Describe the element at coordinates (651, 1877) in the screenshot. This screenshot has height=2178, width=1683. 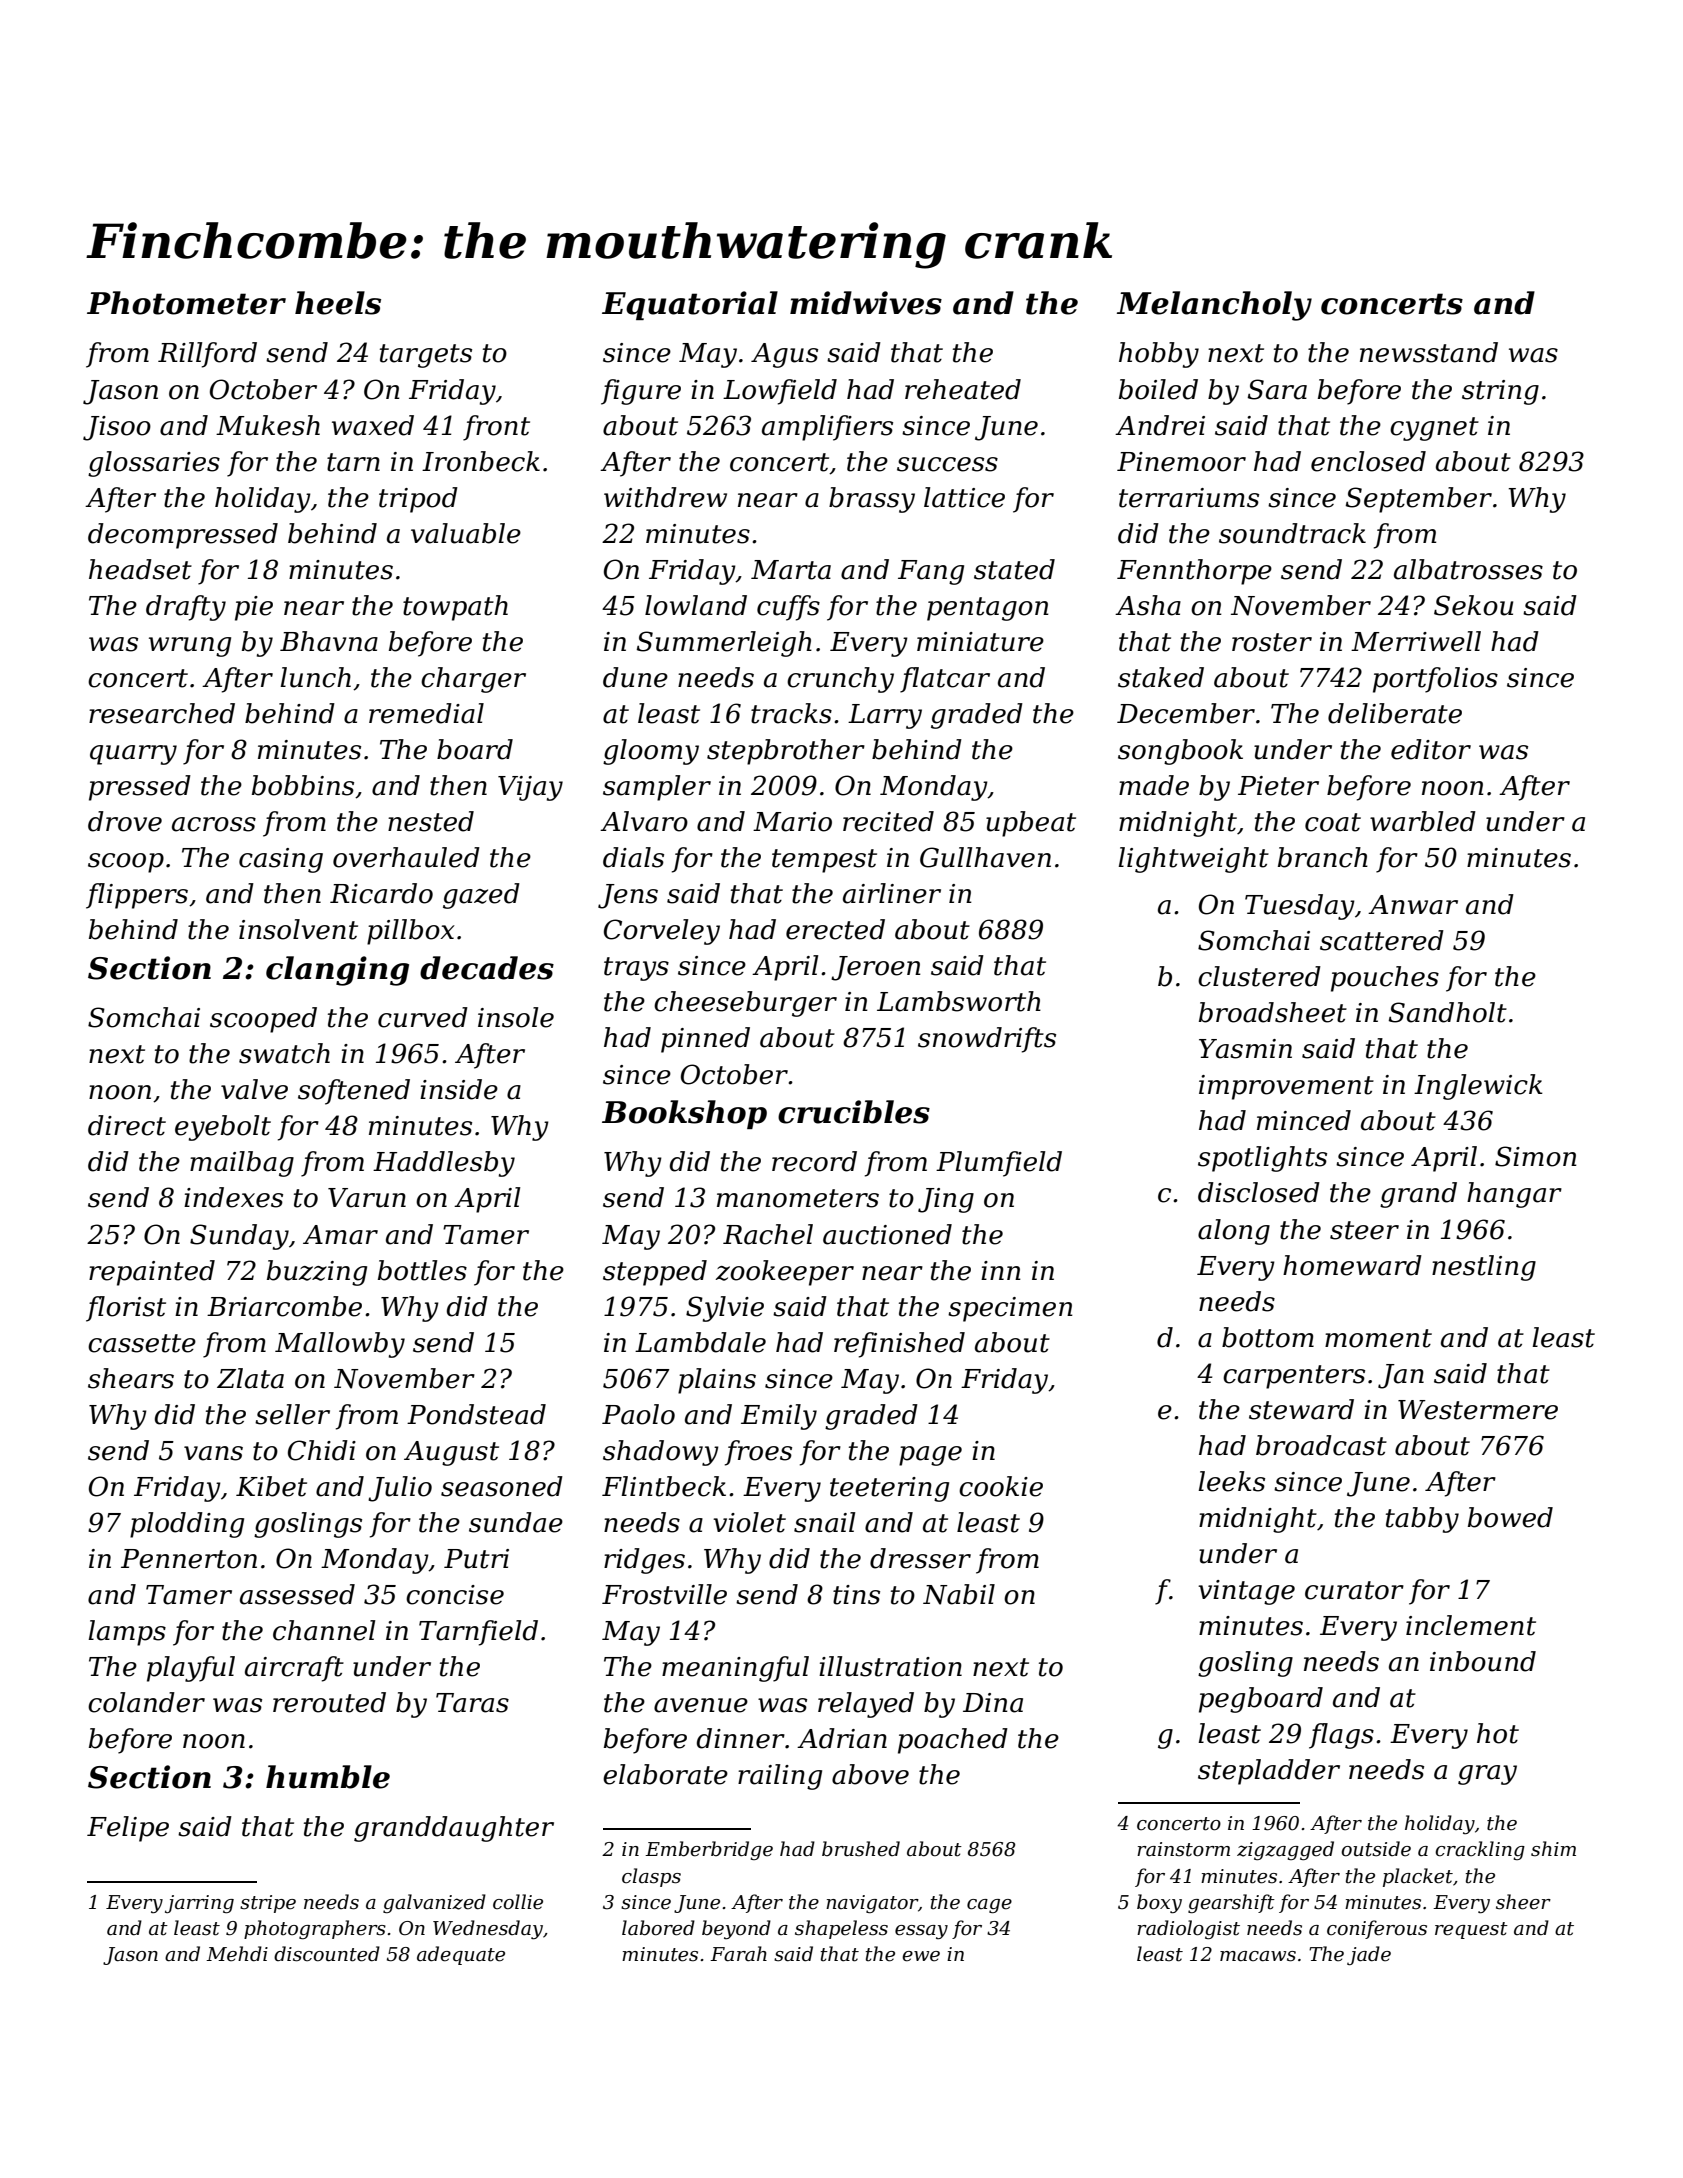
I see `clasps` at that location.
